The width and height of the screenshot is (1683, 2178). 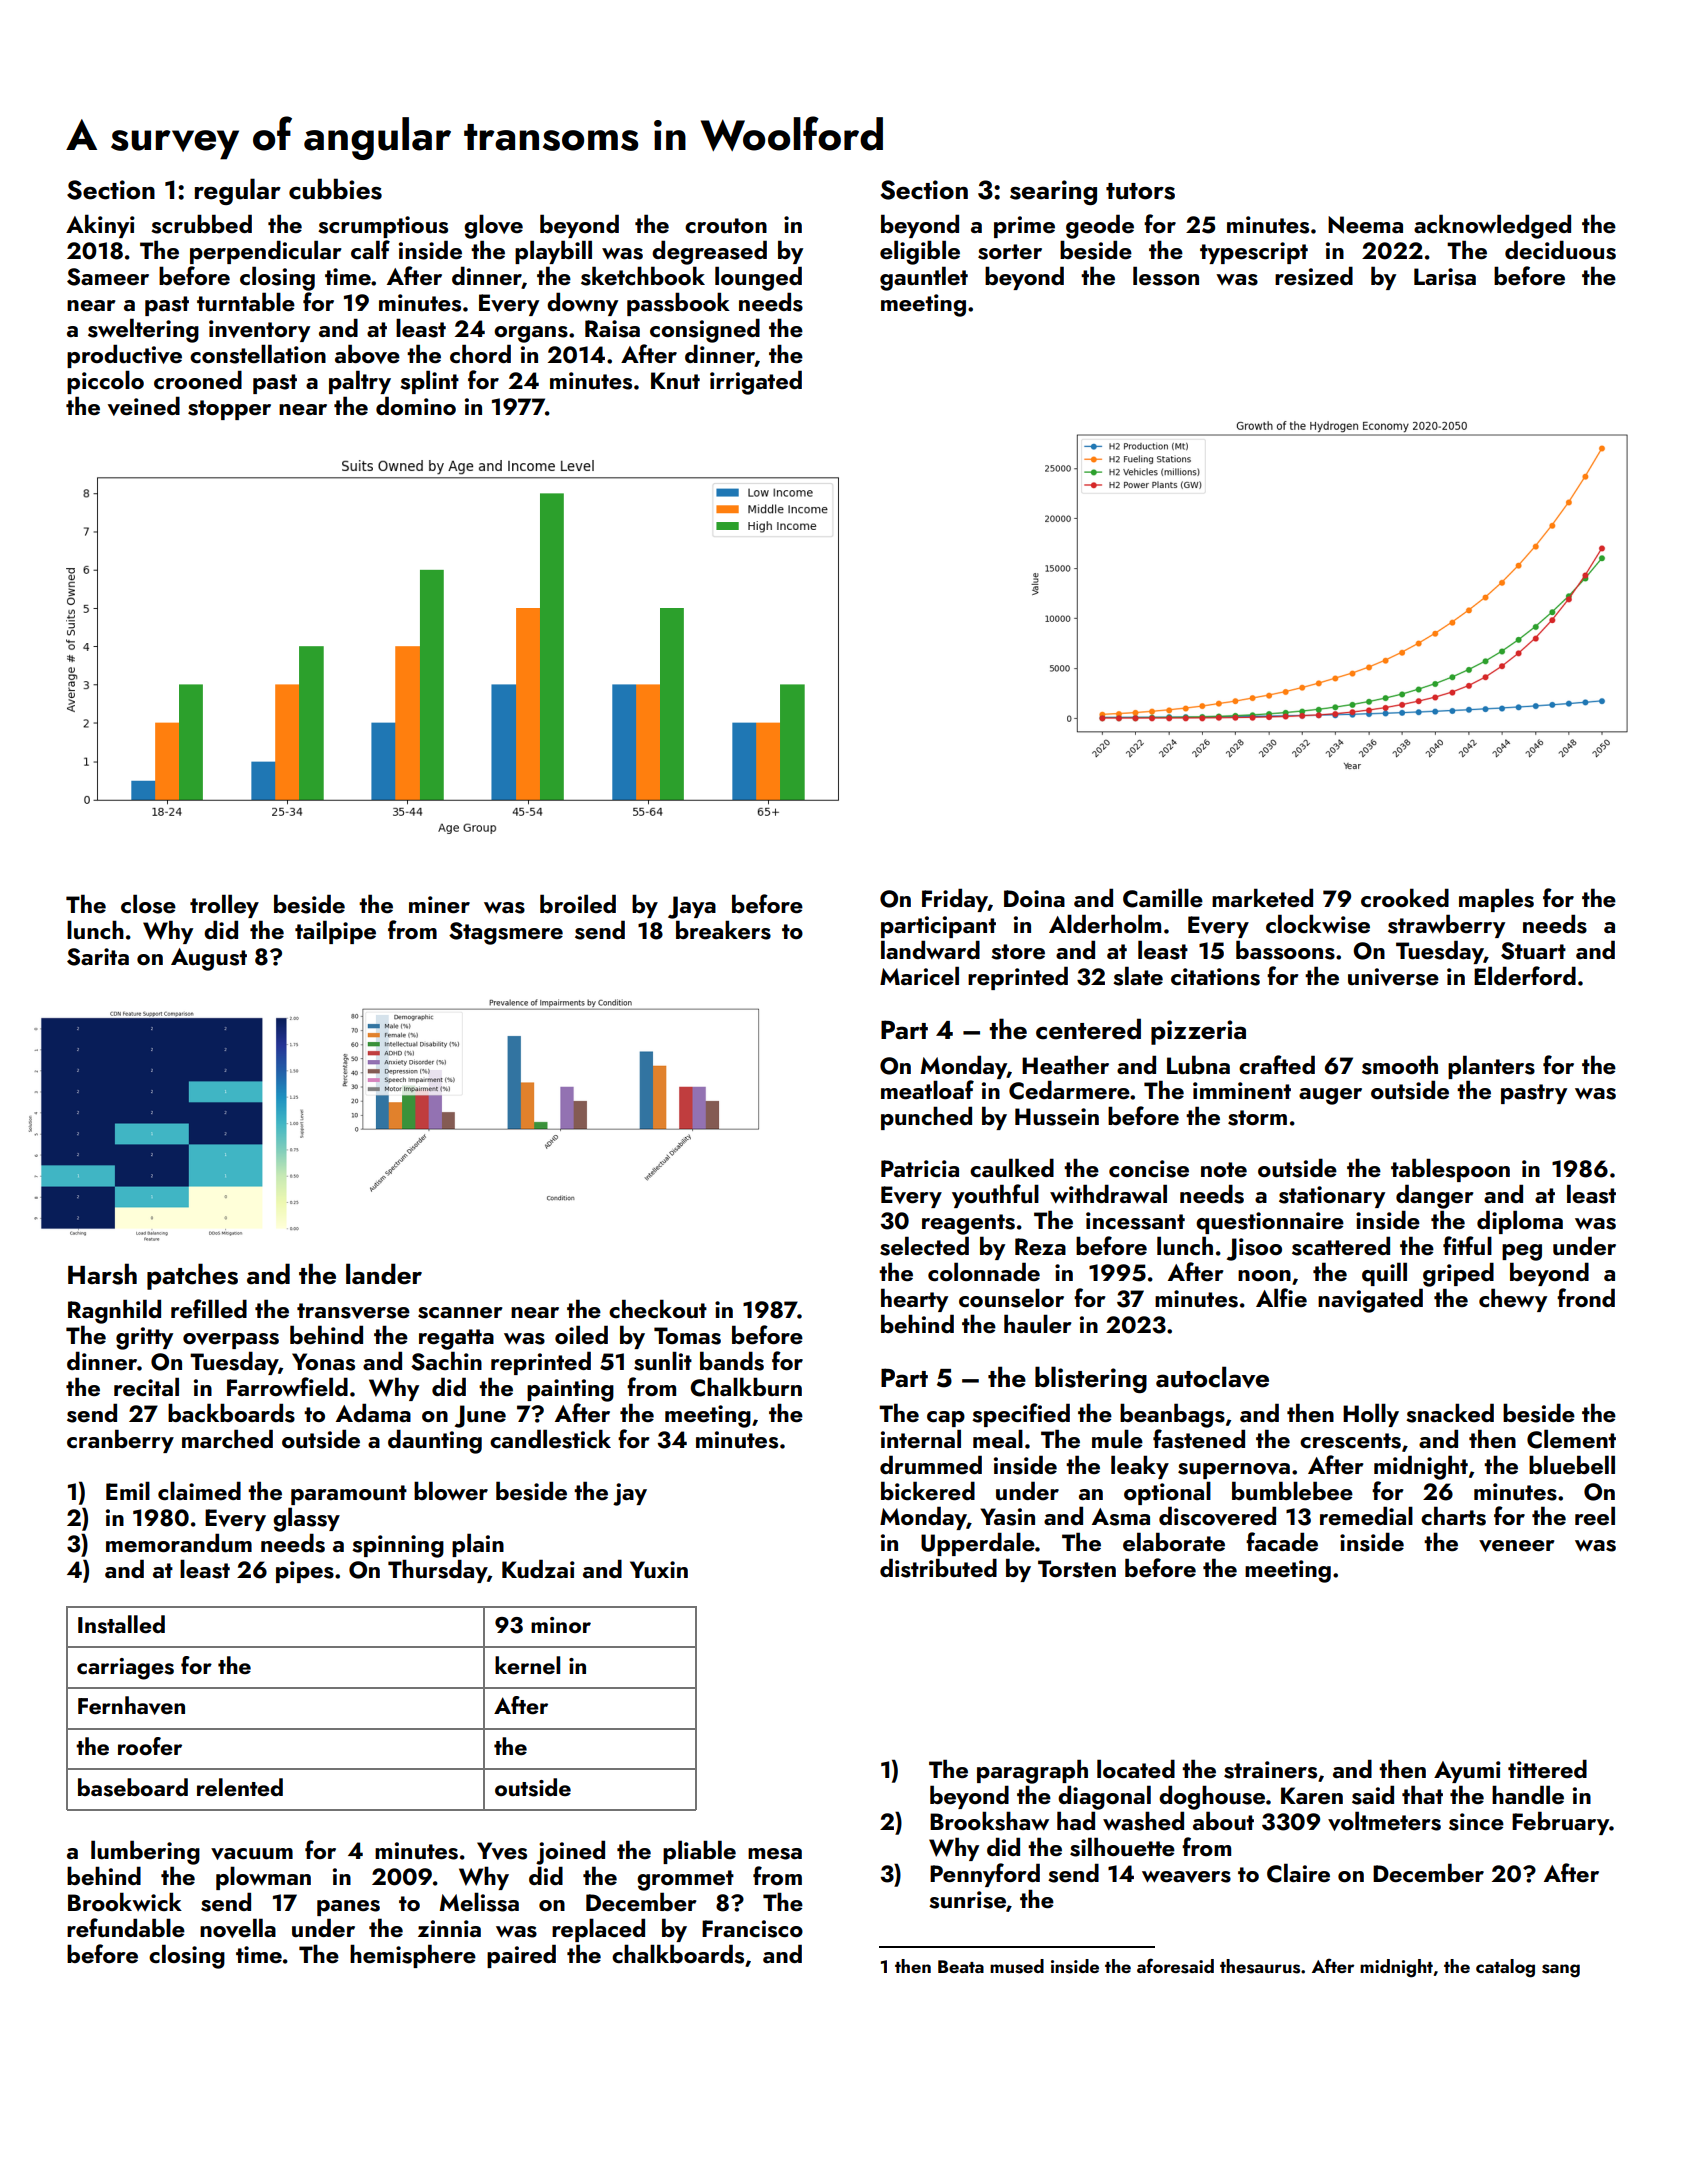 I want to click on Neema, so click(x=1365, y=225).
